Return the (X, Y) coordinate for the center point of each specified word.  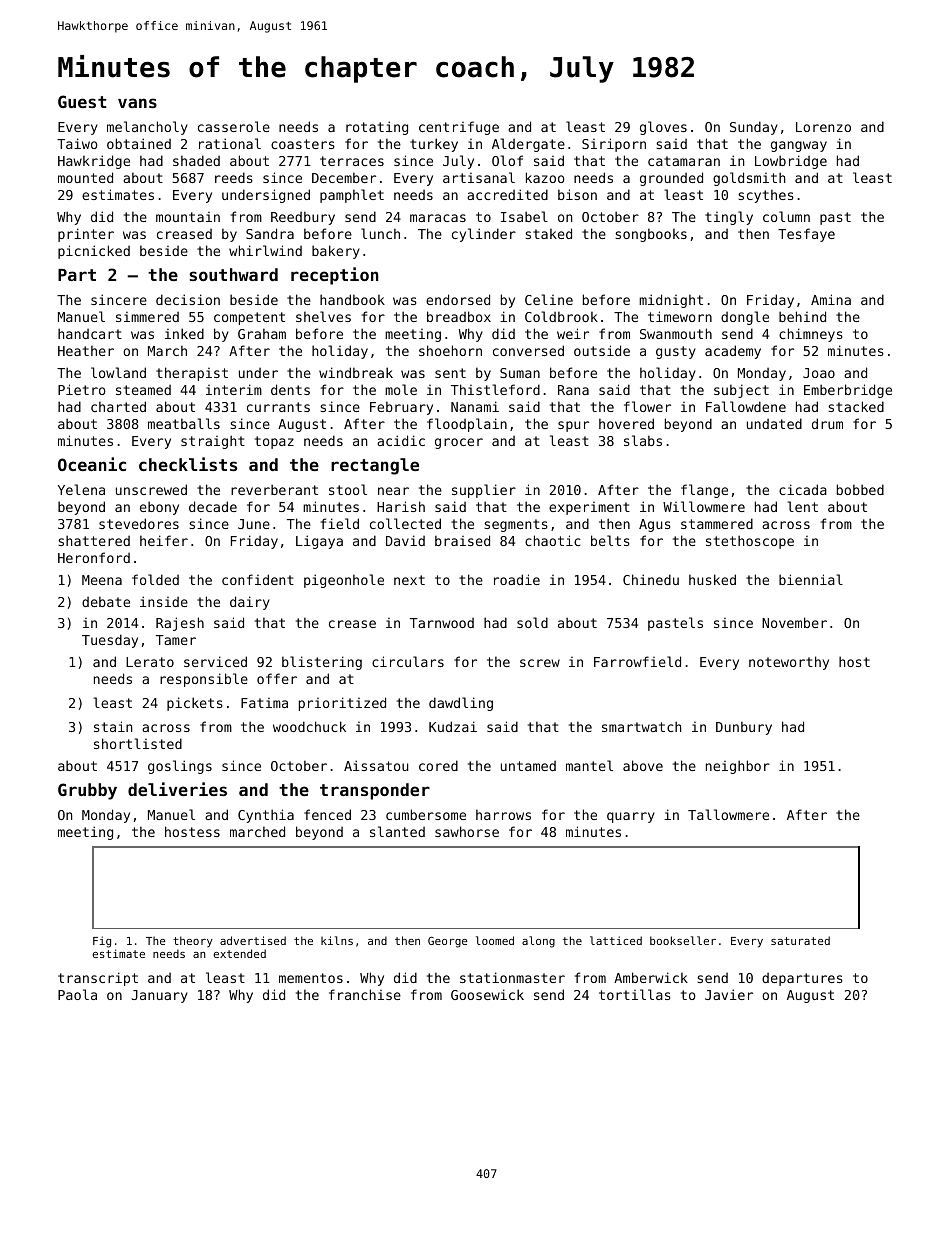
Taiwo (77, 143)
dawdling (461, 704)
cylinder (484, 235)
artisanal (479, 177)
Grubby (87, 791)
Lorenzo (823, 127)
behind (802, 316)
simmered (147, 317)
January (160, 996)
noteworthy (789, 663)
